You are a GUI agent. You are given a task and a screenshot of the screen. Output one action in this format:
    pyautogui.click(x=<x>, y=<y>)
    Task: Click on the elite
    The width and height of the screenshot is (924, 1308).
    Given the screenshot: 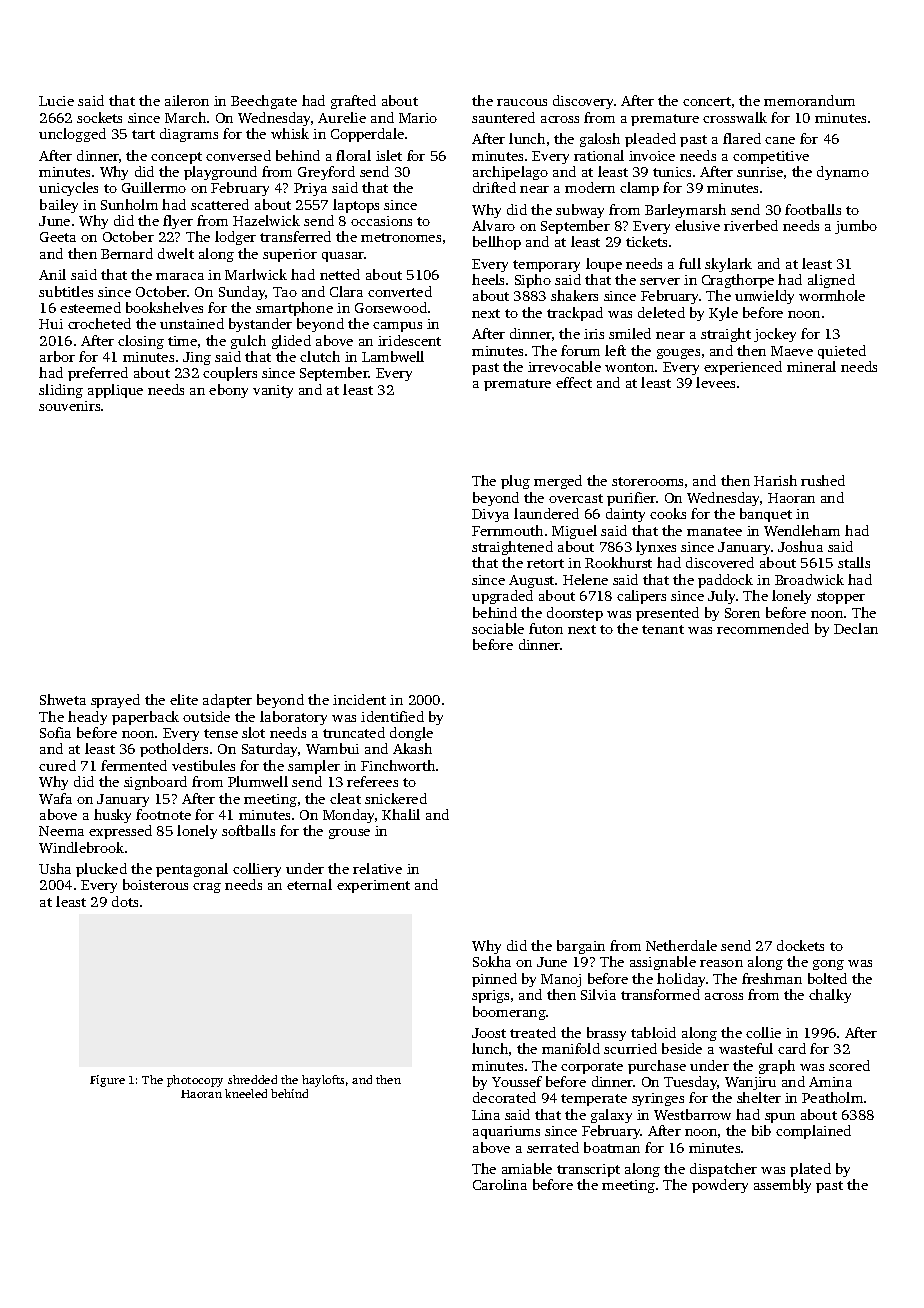 What is the action you would take?
    pyautogui.click(x=184, y=699)
